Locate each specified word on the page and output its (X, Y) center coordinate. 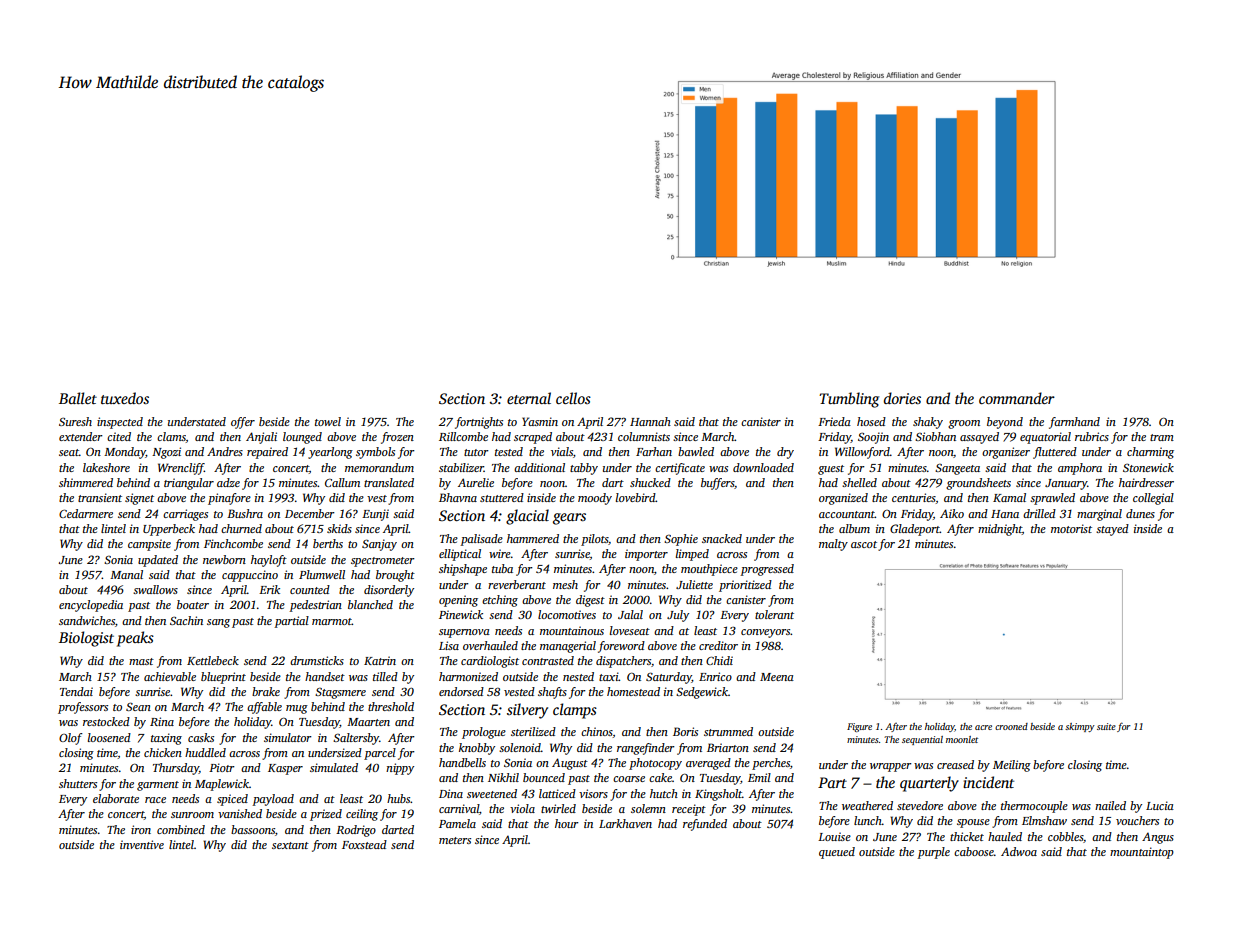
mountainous (572, 630)
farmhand (1074, 423)
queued (837, 853)
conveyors (766, 633)
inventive (142, 844)
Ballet (78, 398)
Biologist (86, 639)
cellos (573, 398)
